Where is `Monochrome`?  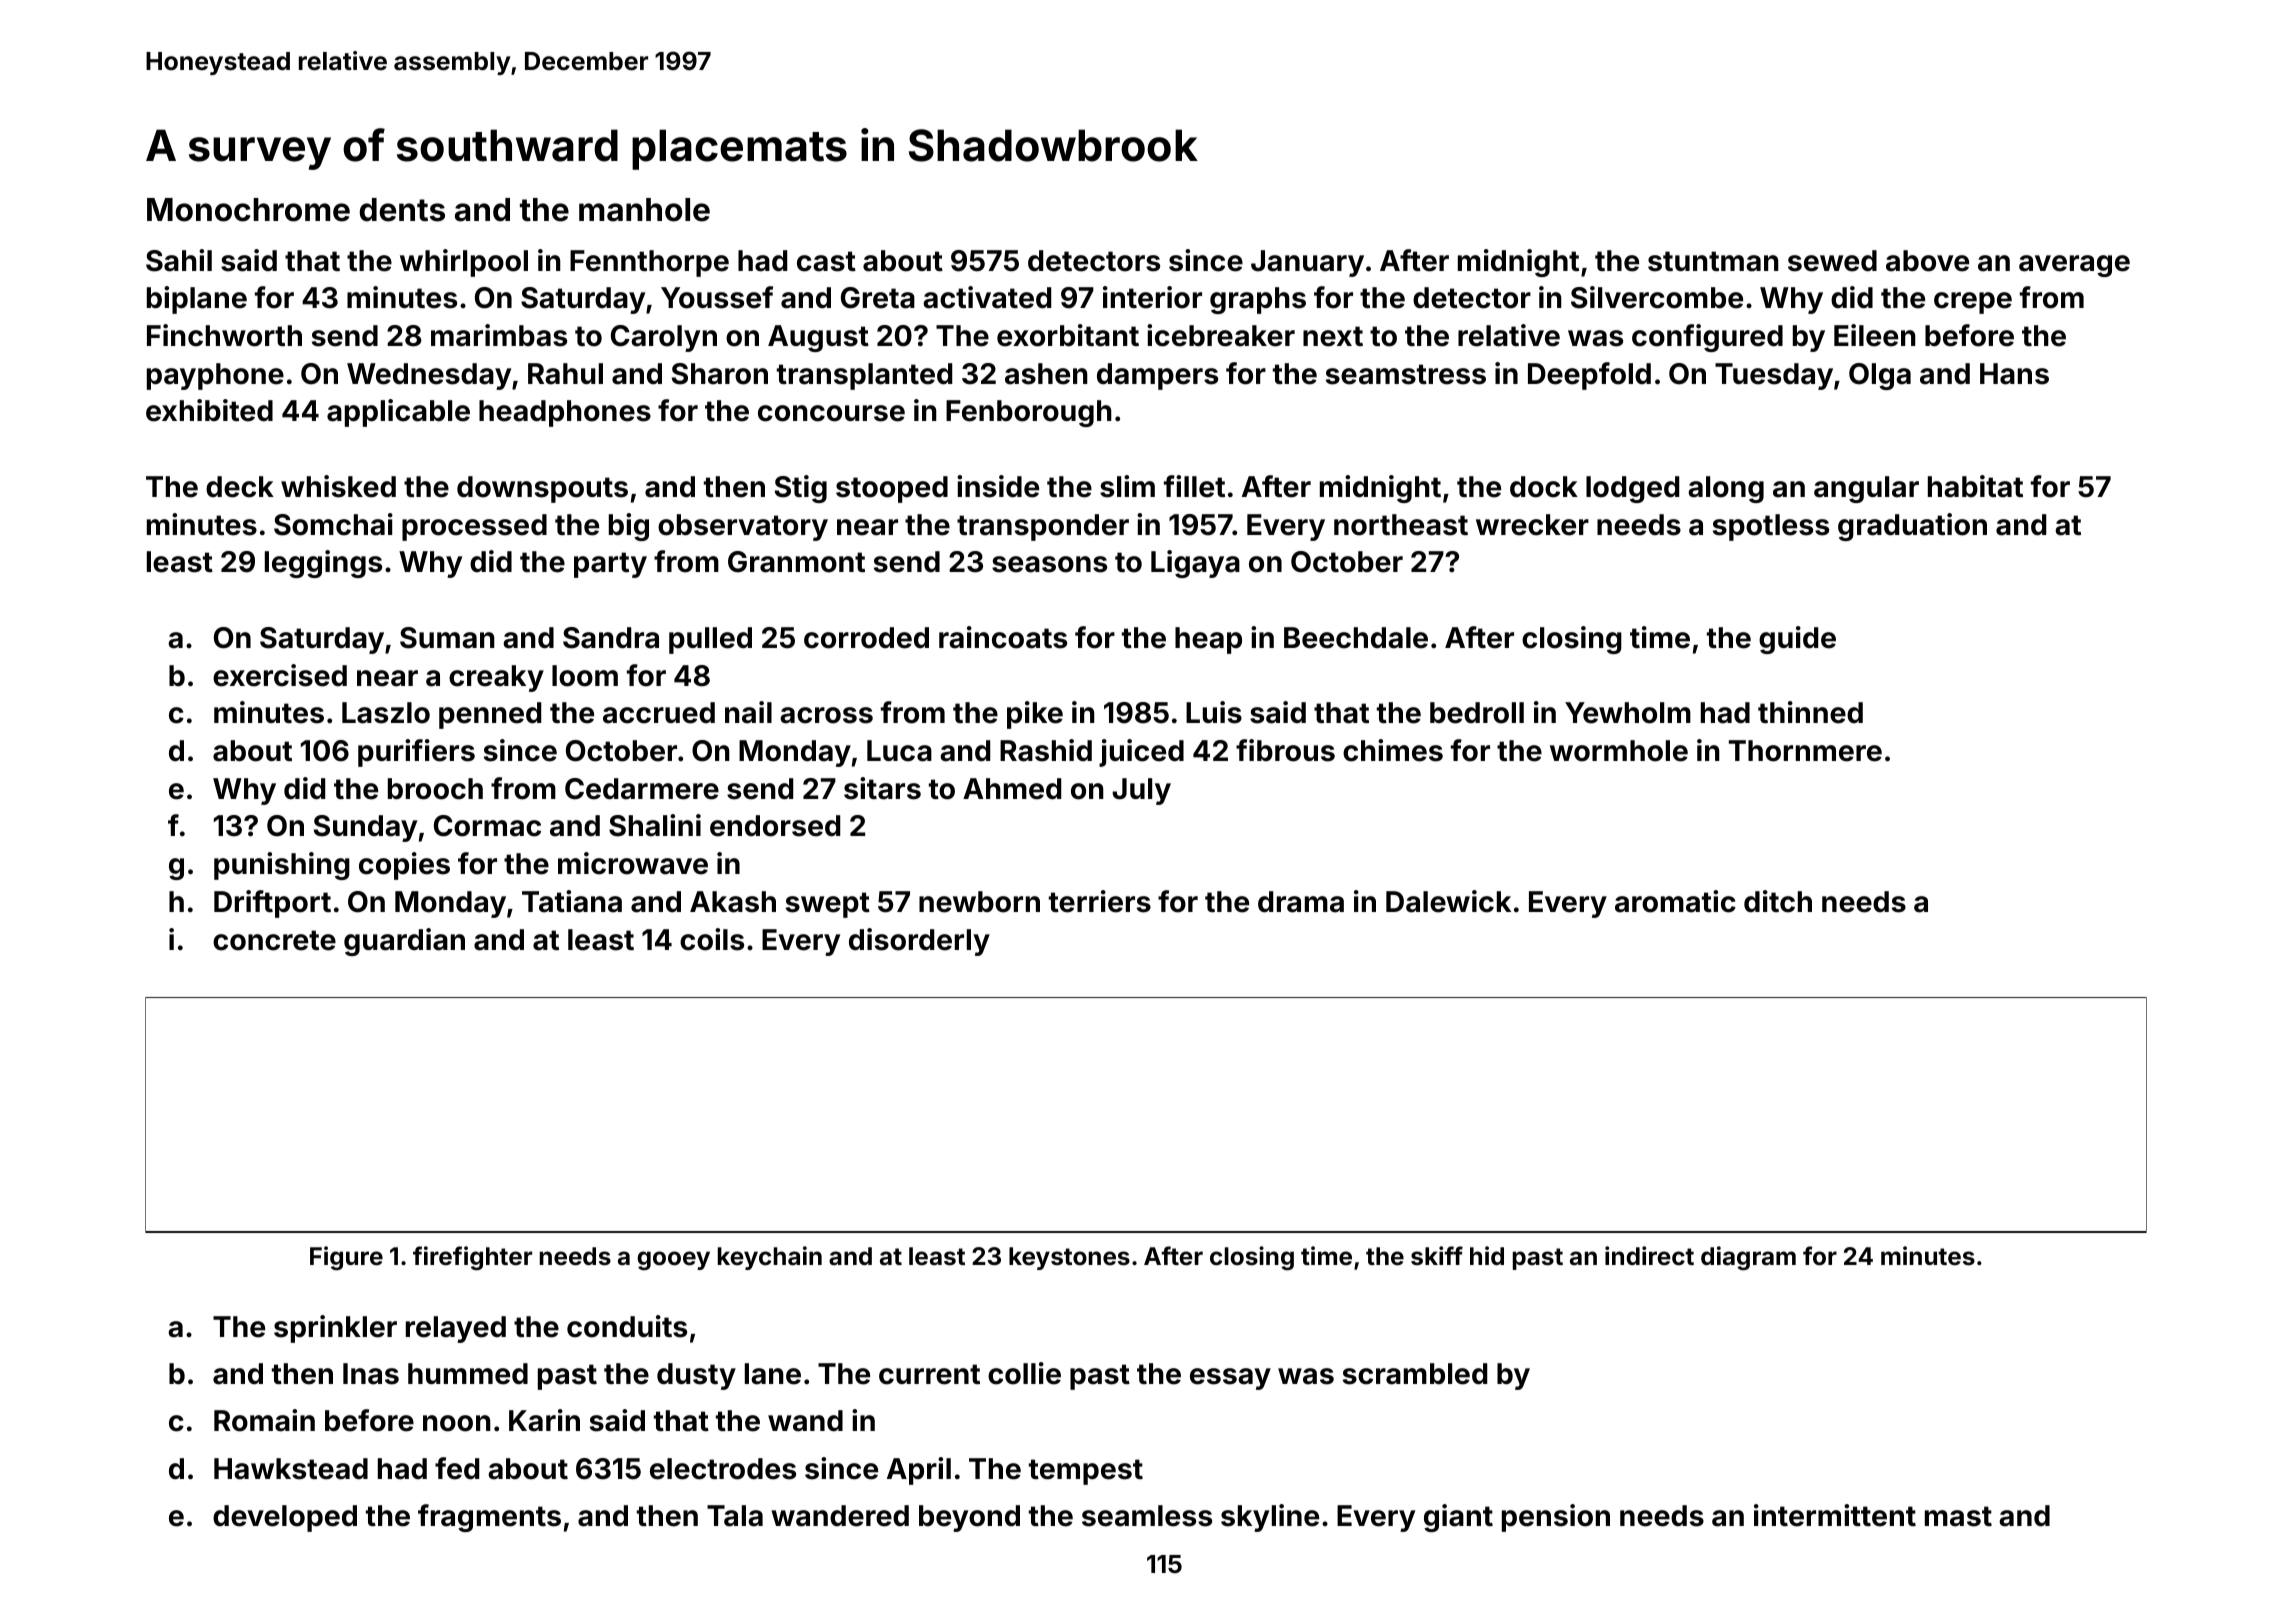 Monochrome is located at coordinates (248, 210).
